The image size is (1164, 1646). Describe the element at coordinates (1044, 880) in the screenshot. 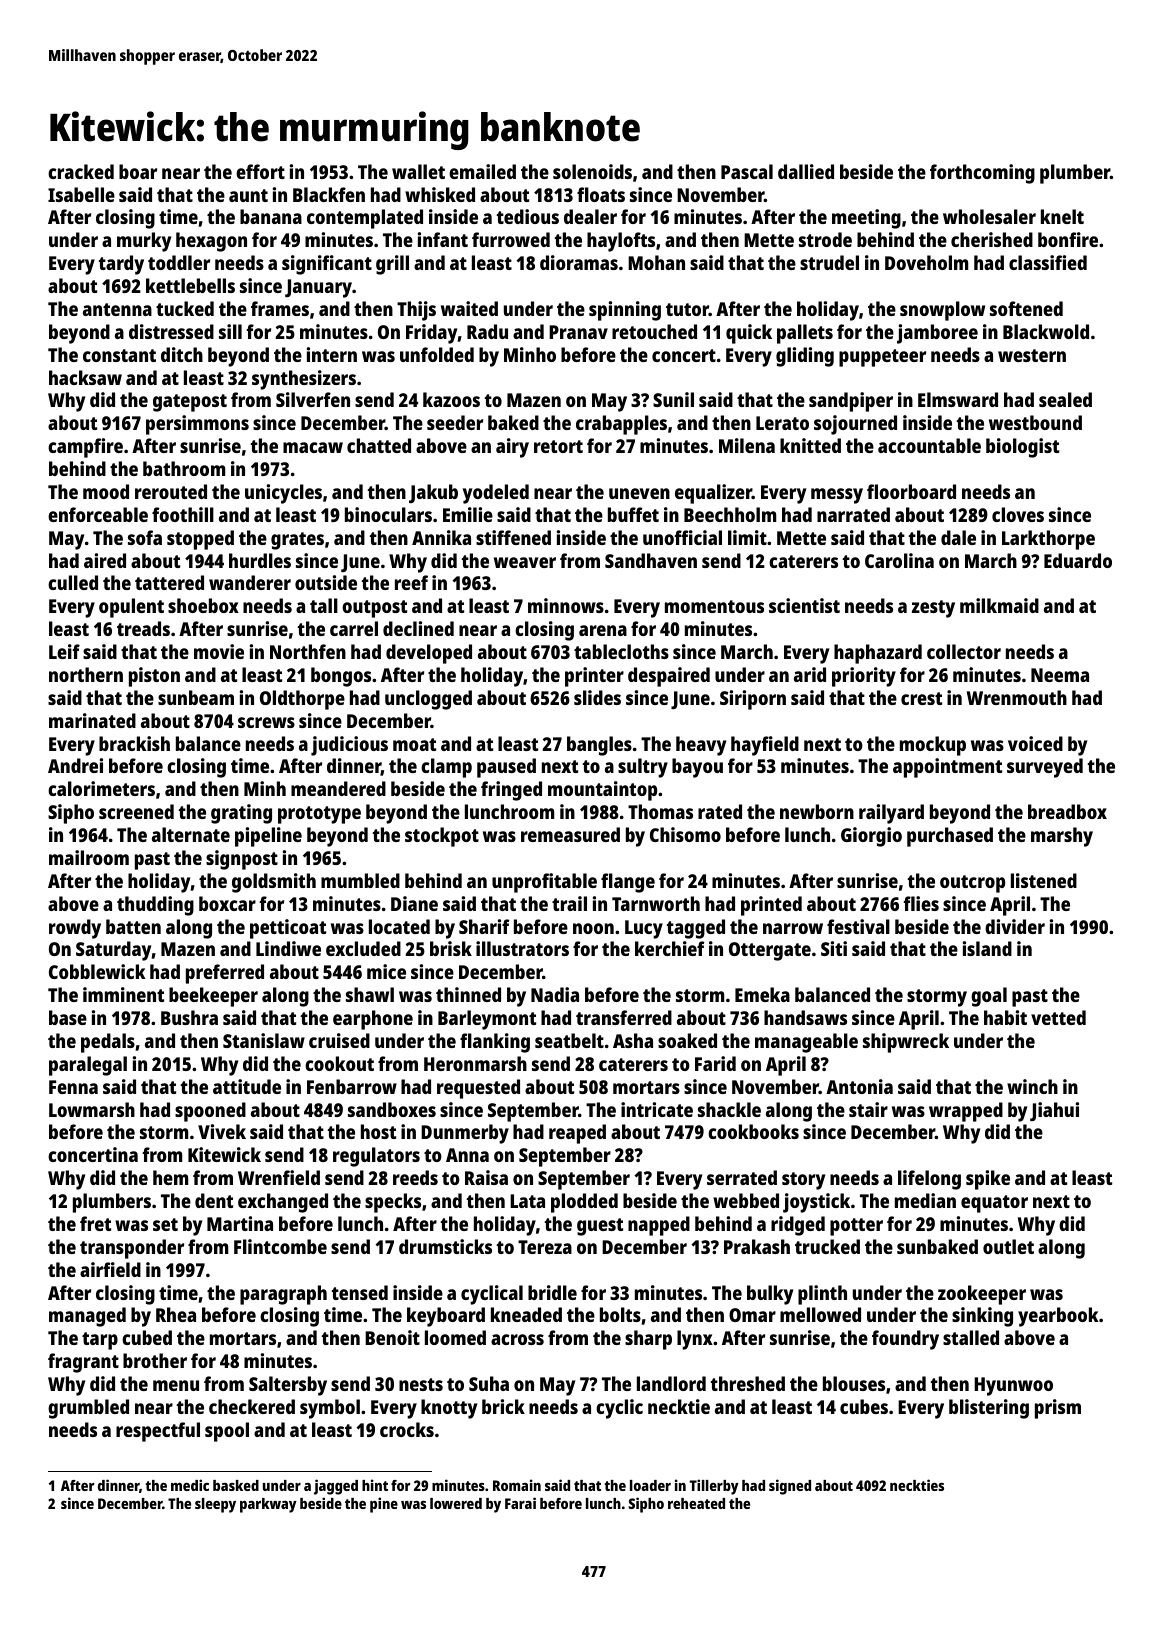

I see `listened` at that location.
